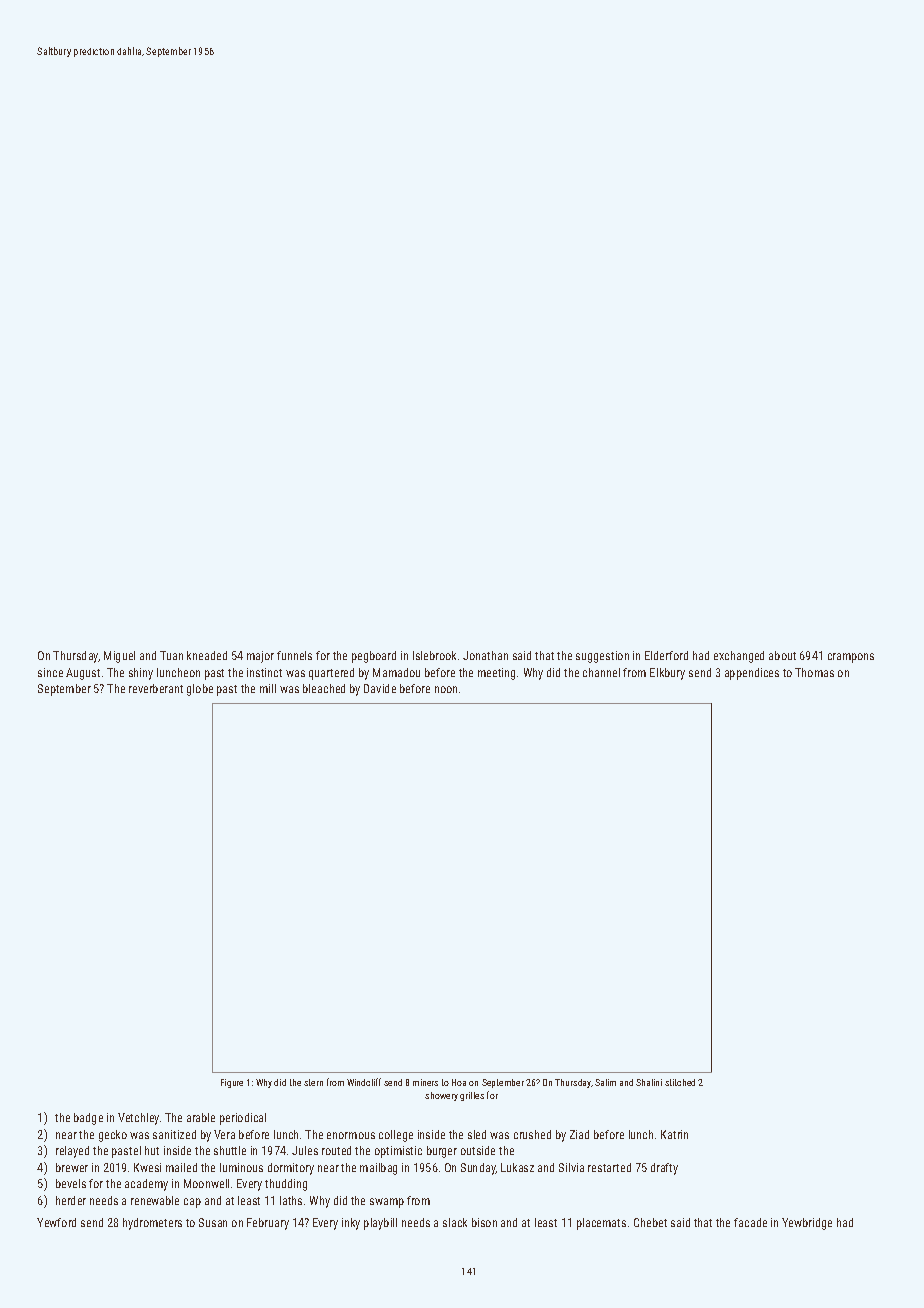  What do you see at coordinates (56, 1222) in the page?
I see `Yewford` at bounding box center [56, 1222].
